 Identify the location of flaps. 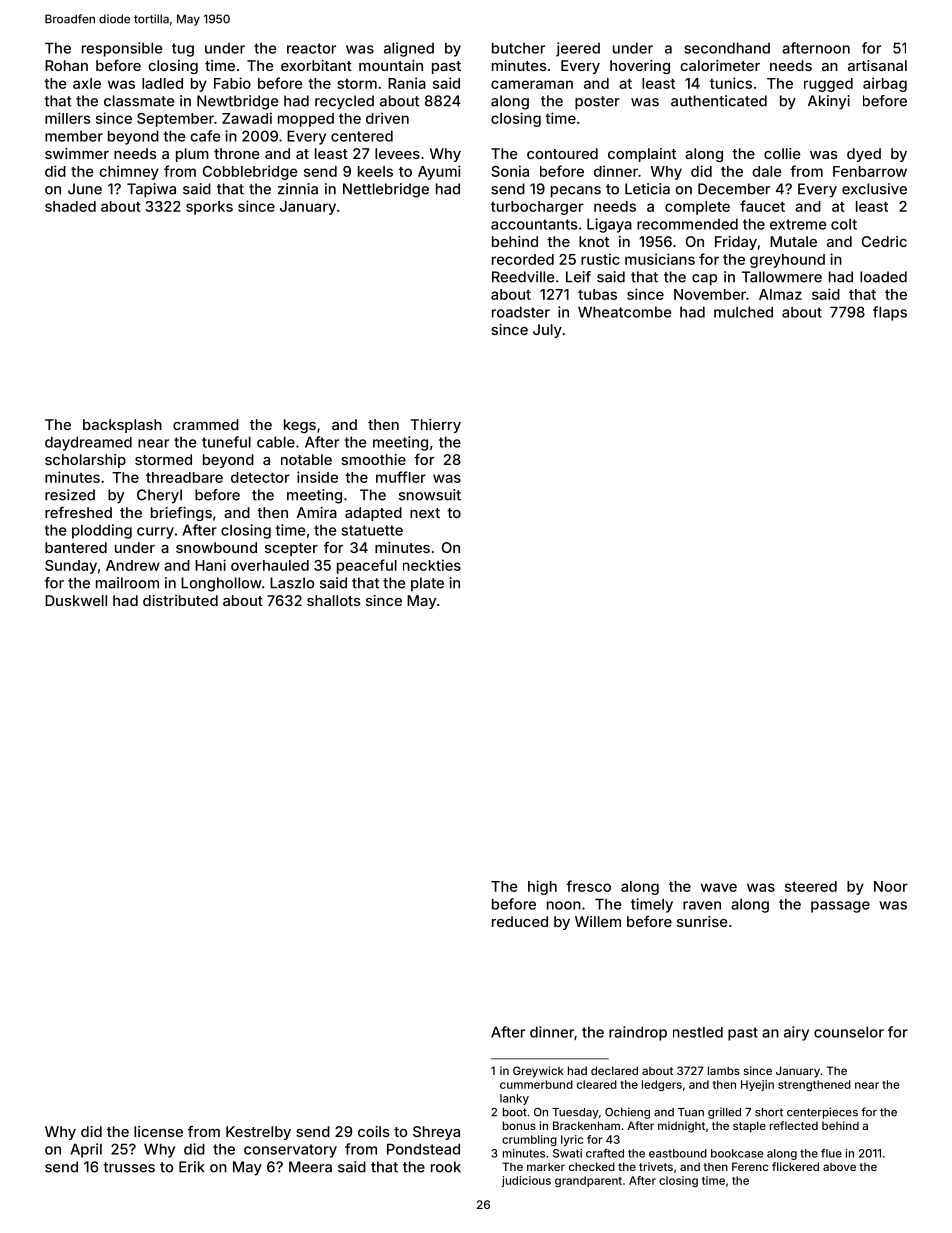
(890, 313).
